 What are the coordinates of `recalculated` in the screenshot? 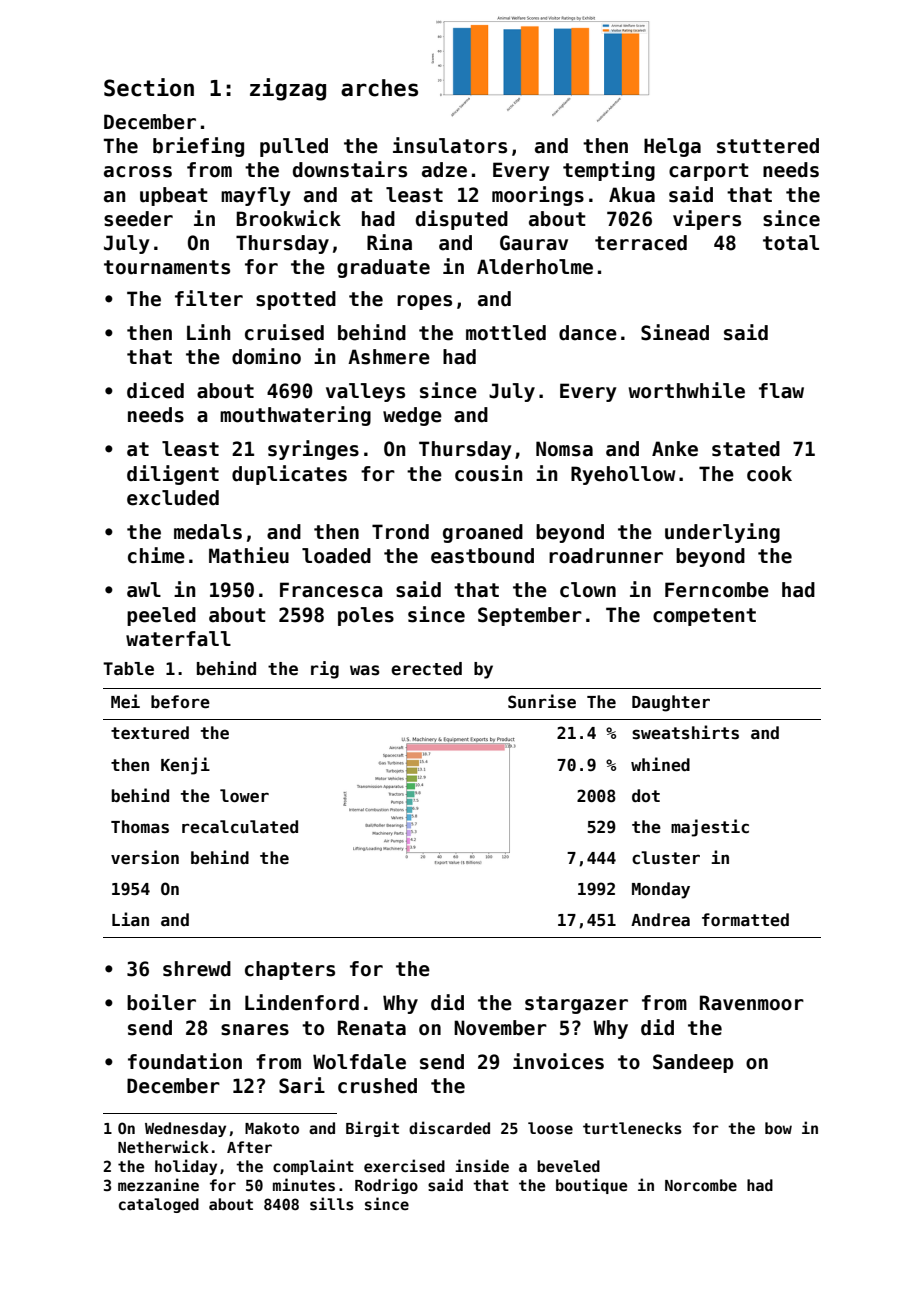 It's located at (240, 827).
